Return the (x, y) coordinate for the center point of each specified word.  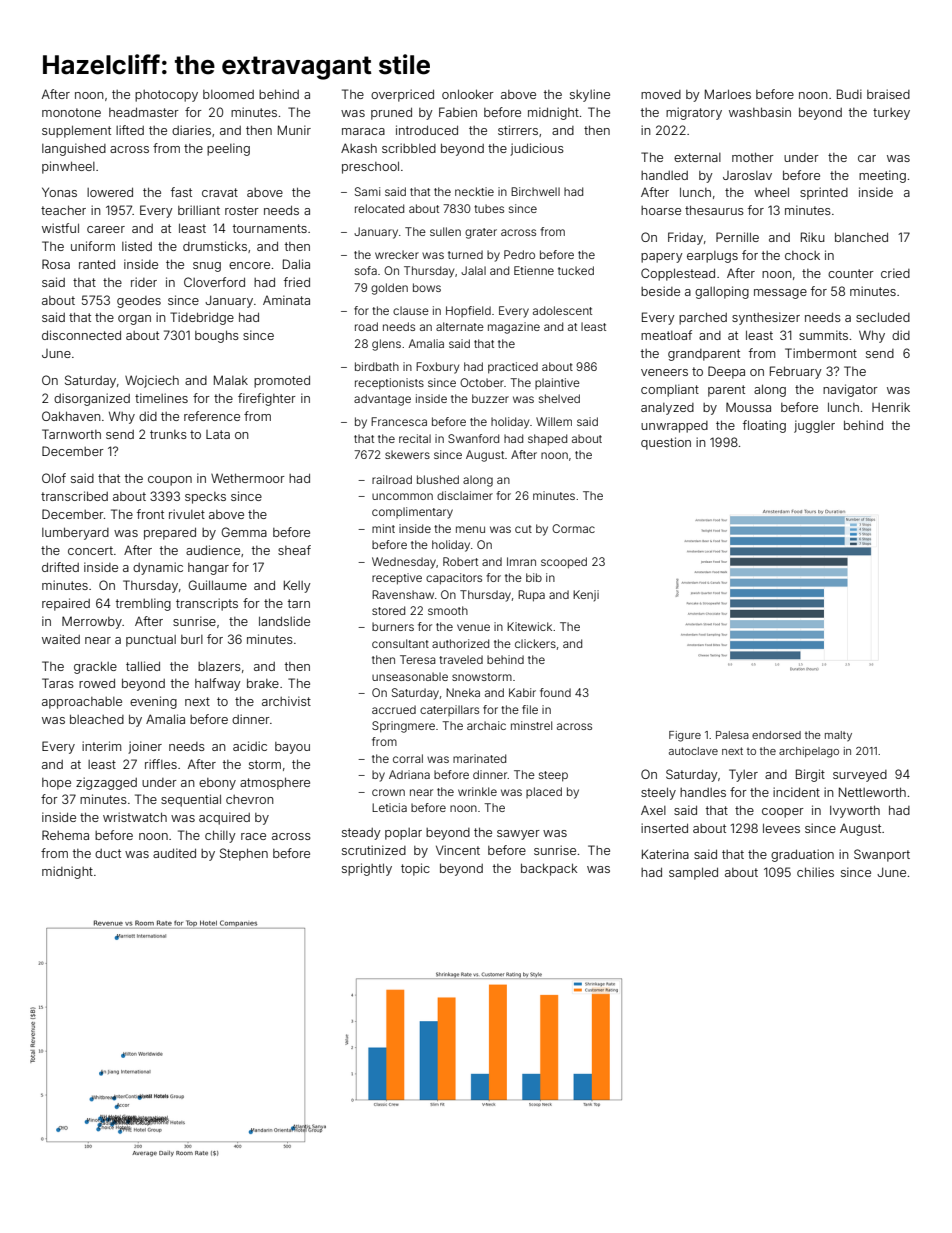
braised (888, 94)
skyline (590, 95)
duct (108, 853)
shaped (547, 440)
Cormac (573, 528)
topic (415, 869)
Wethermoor (248, 478)
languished (74, 149)
